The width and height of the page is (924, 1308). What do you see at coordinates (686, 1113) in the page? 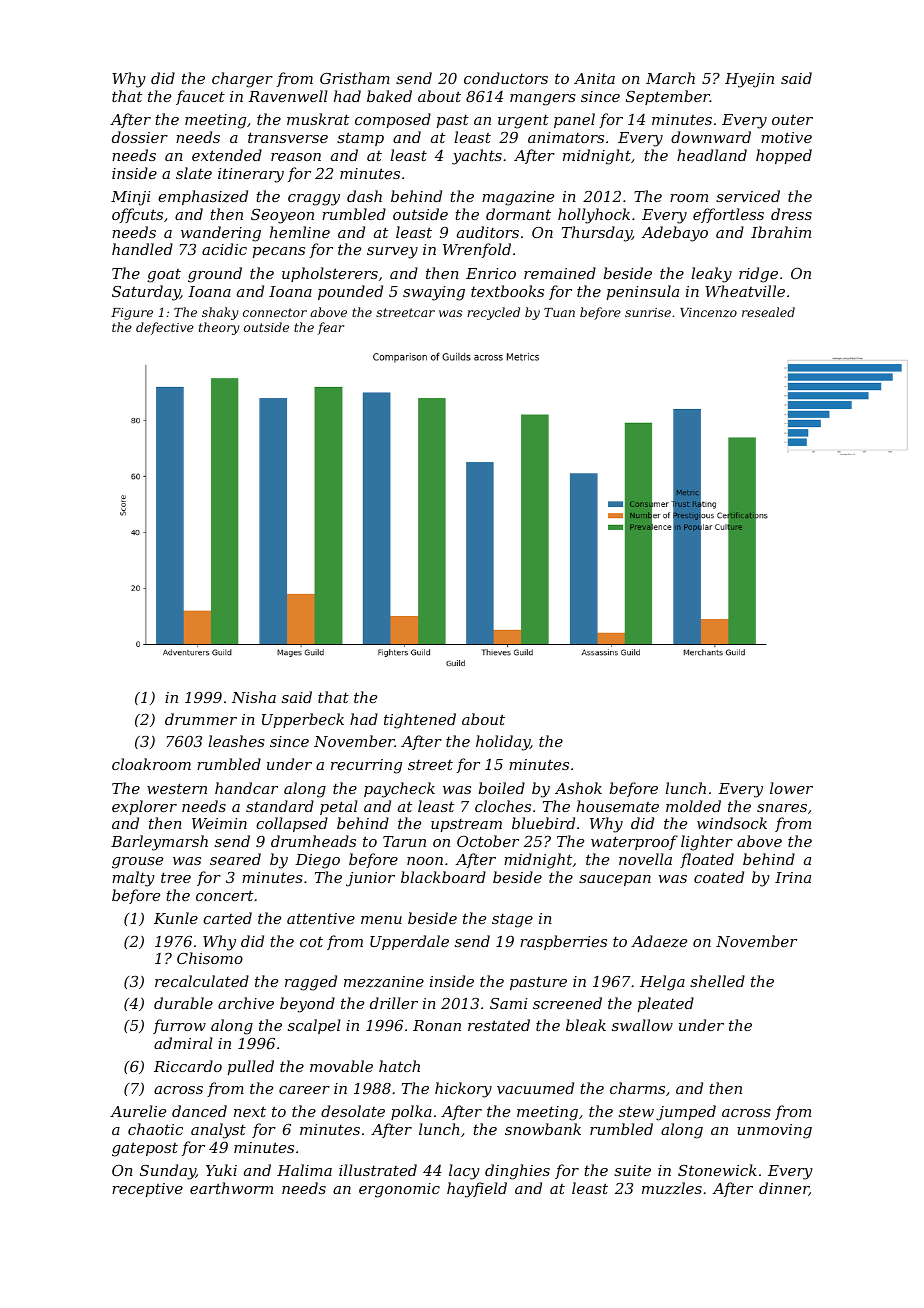
I see `jumped` at bounding box center [686, 1113].
